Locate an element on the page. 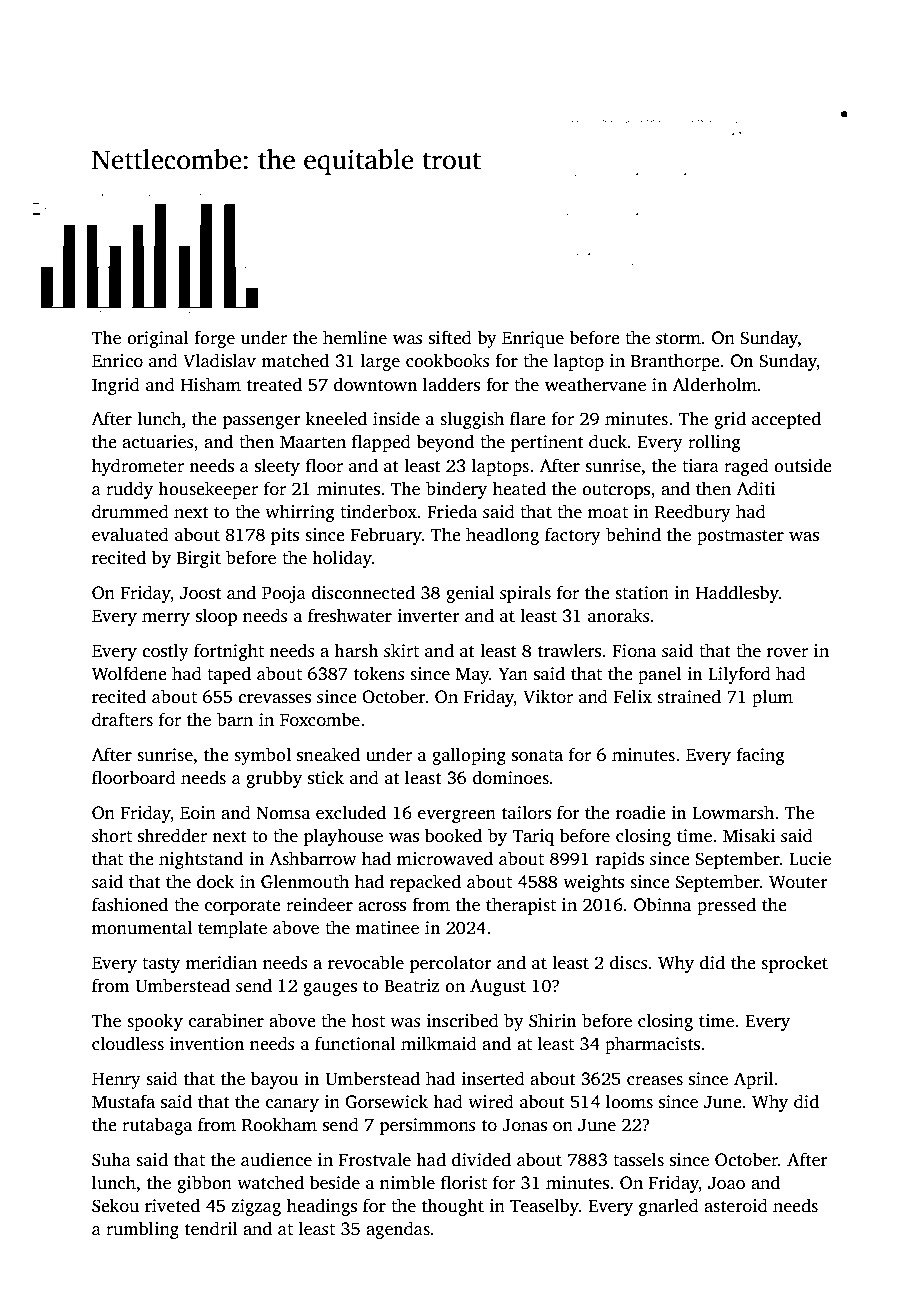 Image resolution: width=924 pixels, height=1314 pixels. rolling is located at coordinates (714, 443).
